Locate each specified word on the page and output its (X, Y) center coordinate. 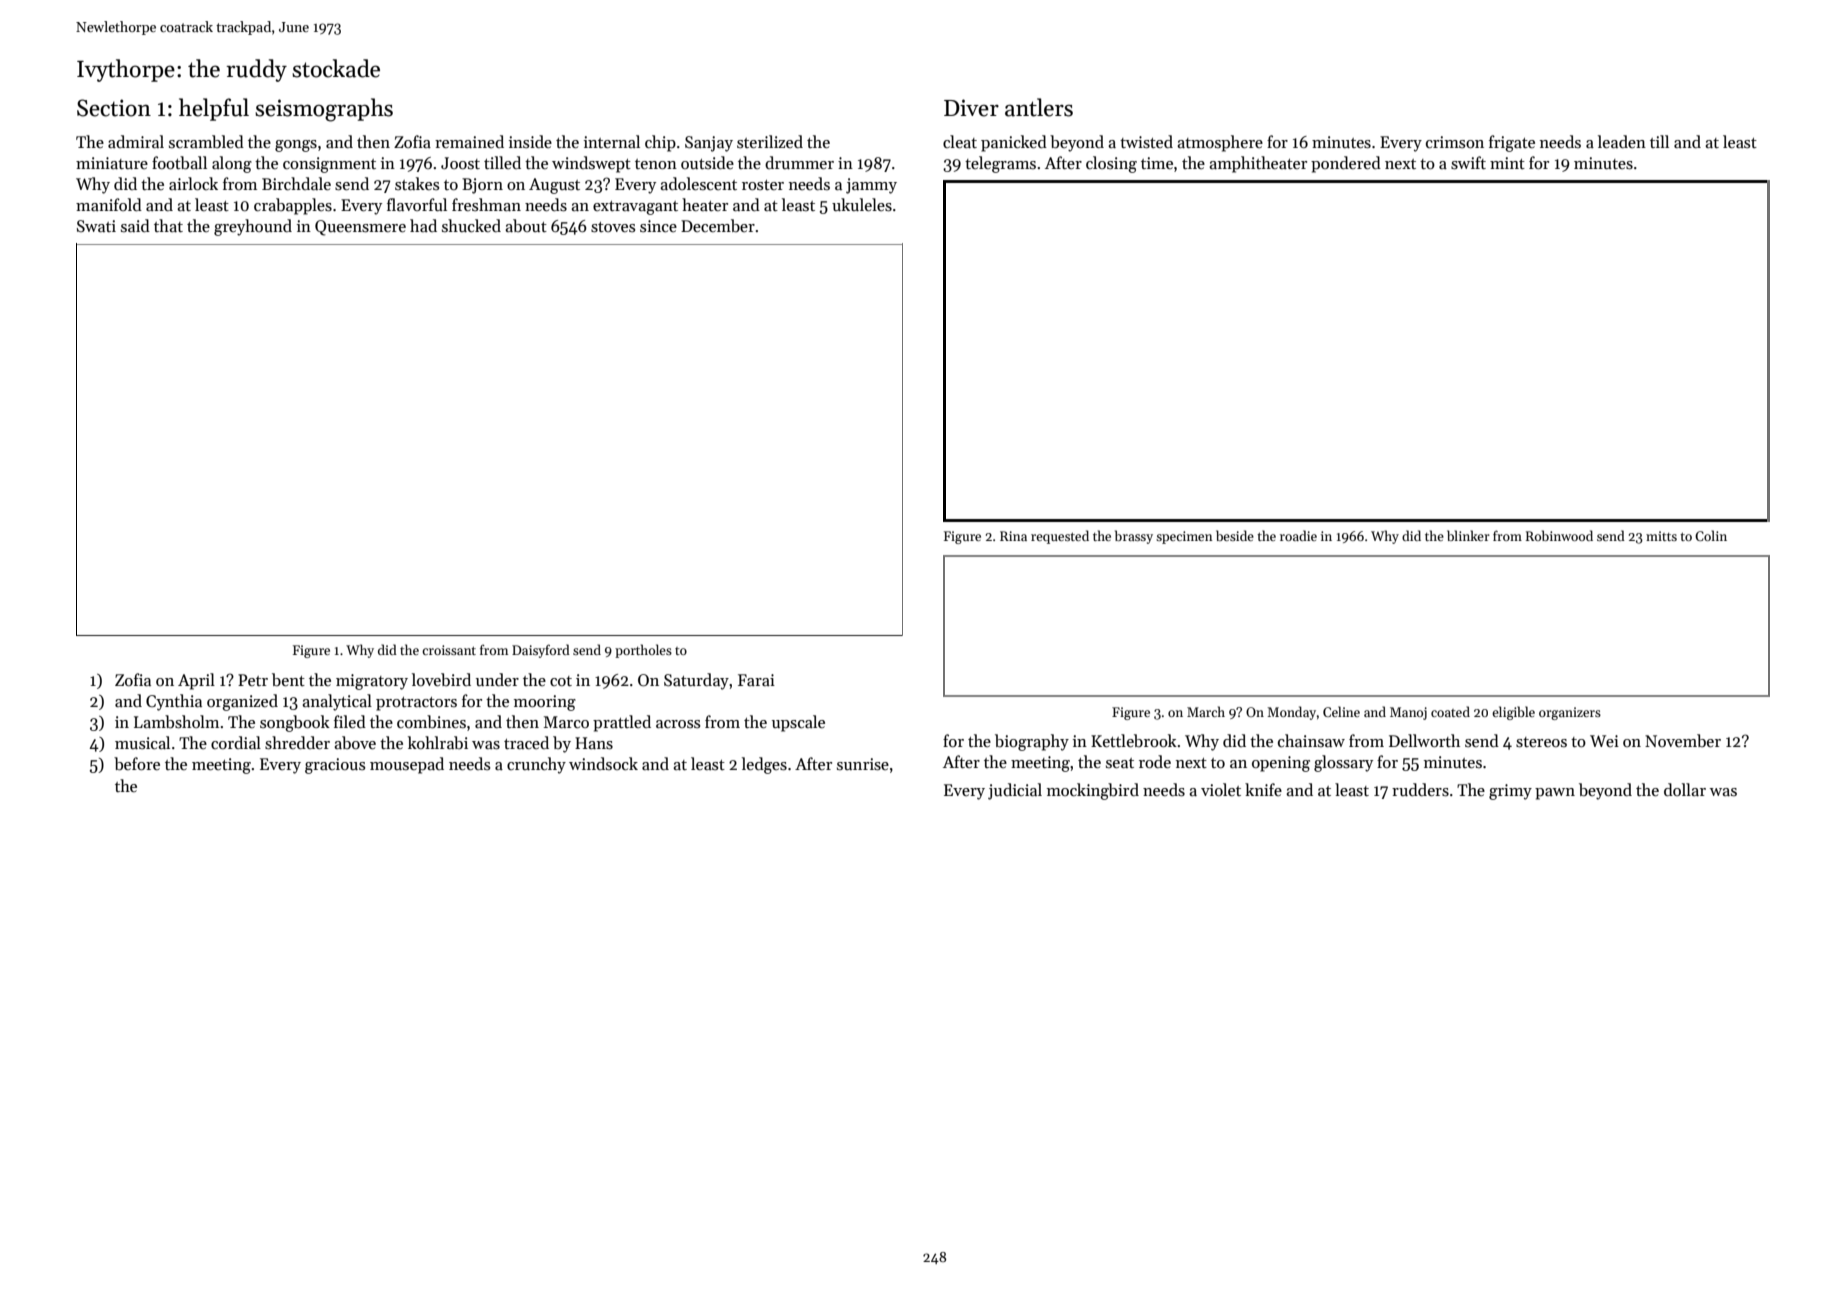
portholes (643, 651)
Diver (971, 108)
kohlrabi (438, 742)
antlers (1039, 107)
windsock (603, 763)
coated (1450, 711)
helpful (214, 109)
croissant (449, 650)
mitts (1661, 536)
